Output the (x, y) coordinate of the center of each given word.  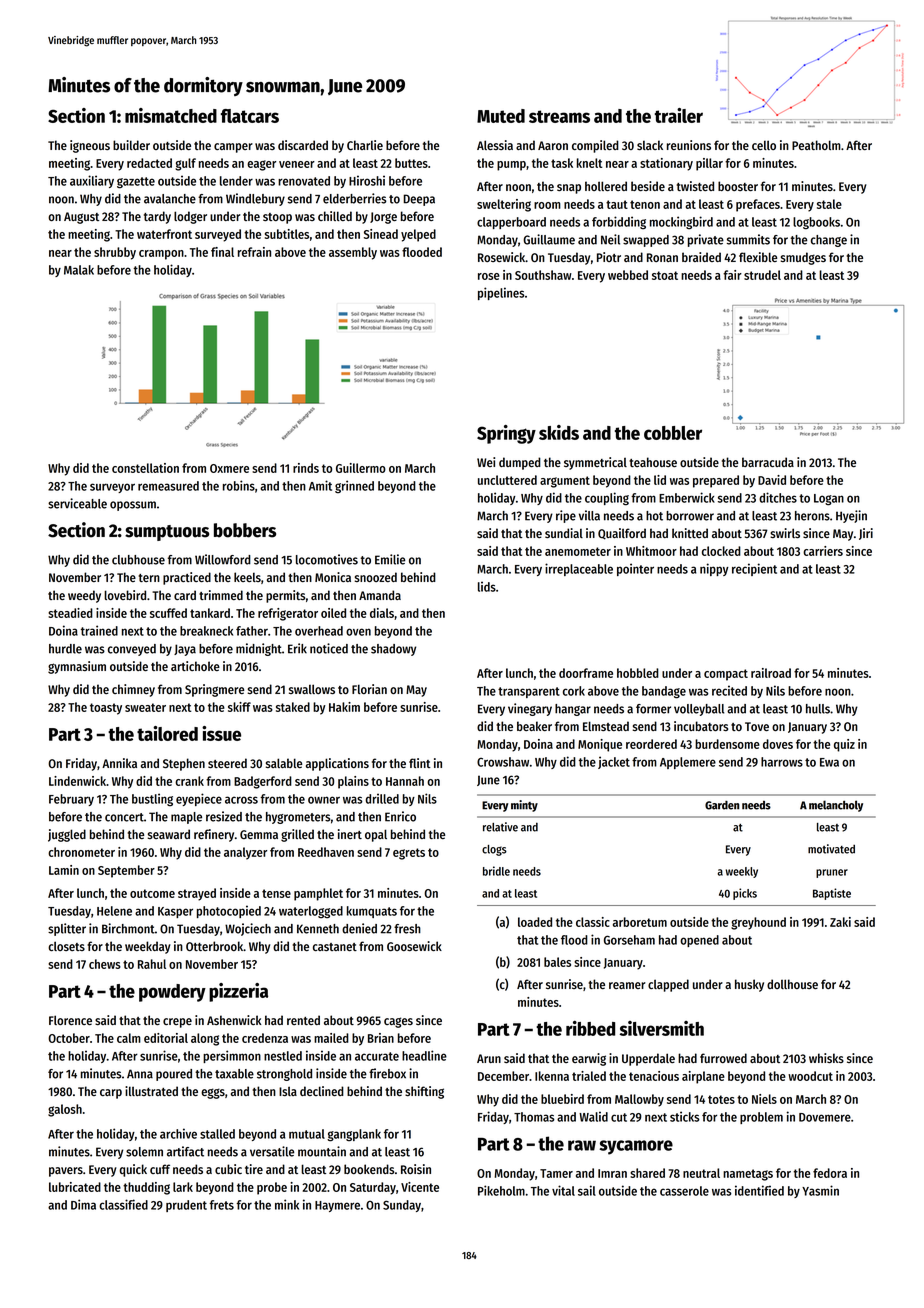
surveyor (112, 488)
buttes (411, 163)
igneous (90, 146)
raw (582, 1145)
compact (726, 675)
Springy (506, 434)
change (829, 241)
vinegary (530, 709)
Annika (119, 763)
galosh (65, 1110)
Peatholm (816, 145)
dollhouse (792, 984)
